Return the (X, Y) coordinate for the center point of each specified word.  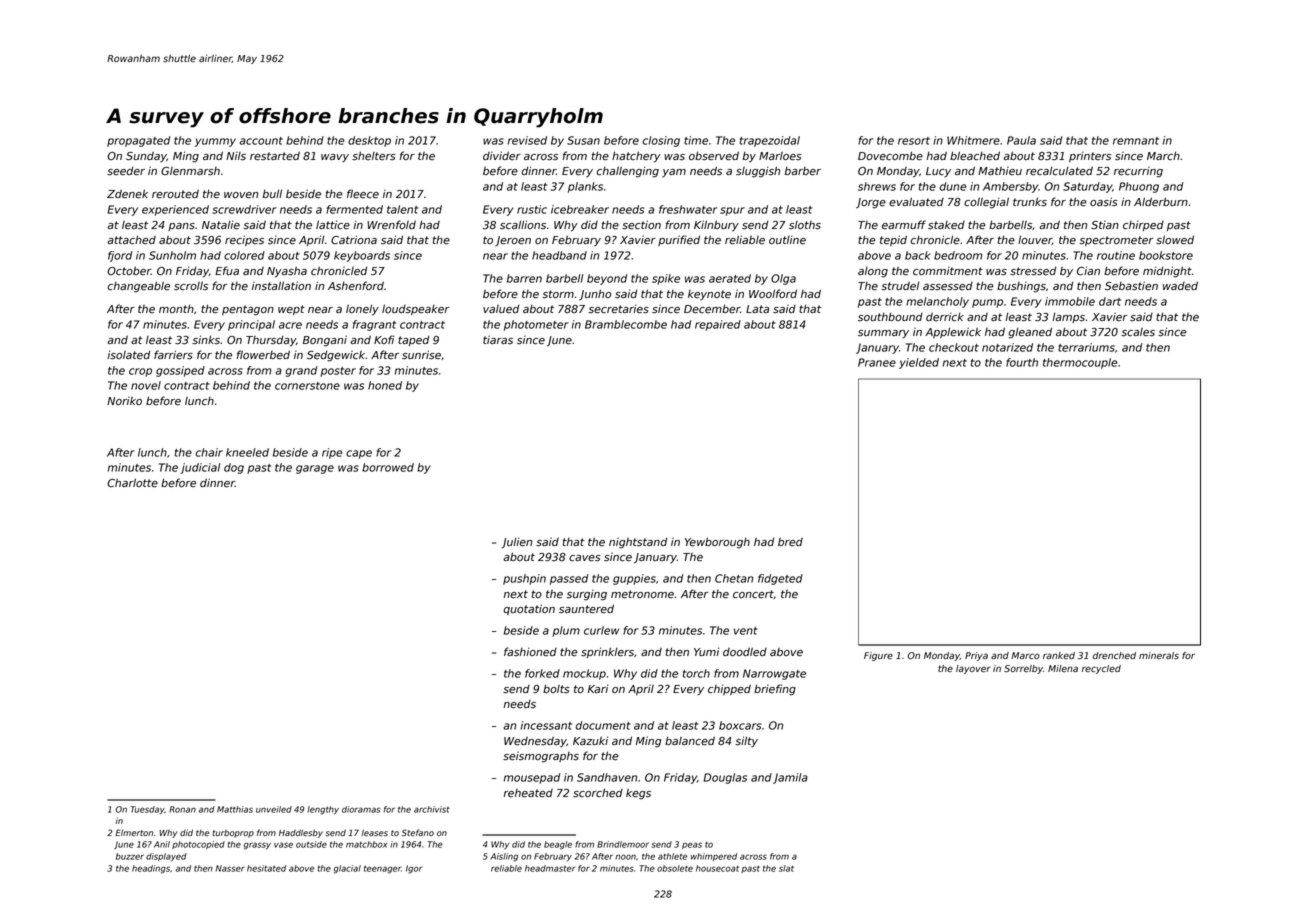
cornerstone (307, 386)
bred (790, 542)
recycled (1101, 669)
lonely (362, 310)
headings (151, 869)
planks (585, 187)
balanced (690, 741)
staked (946, 225)
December (712, 309)
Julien (517, 543)
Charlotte (132, 483)
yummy (215, 142)
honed (385, 385)
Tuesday (147, 810)
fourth (1022, 362)
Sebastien (1131, 286)
